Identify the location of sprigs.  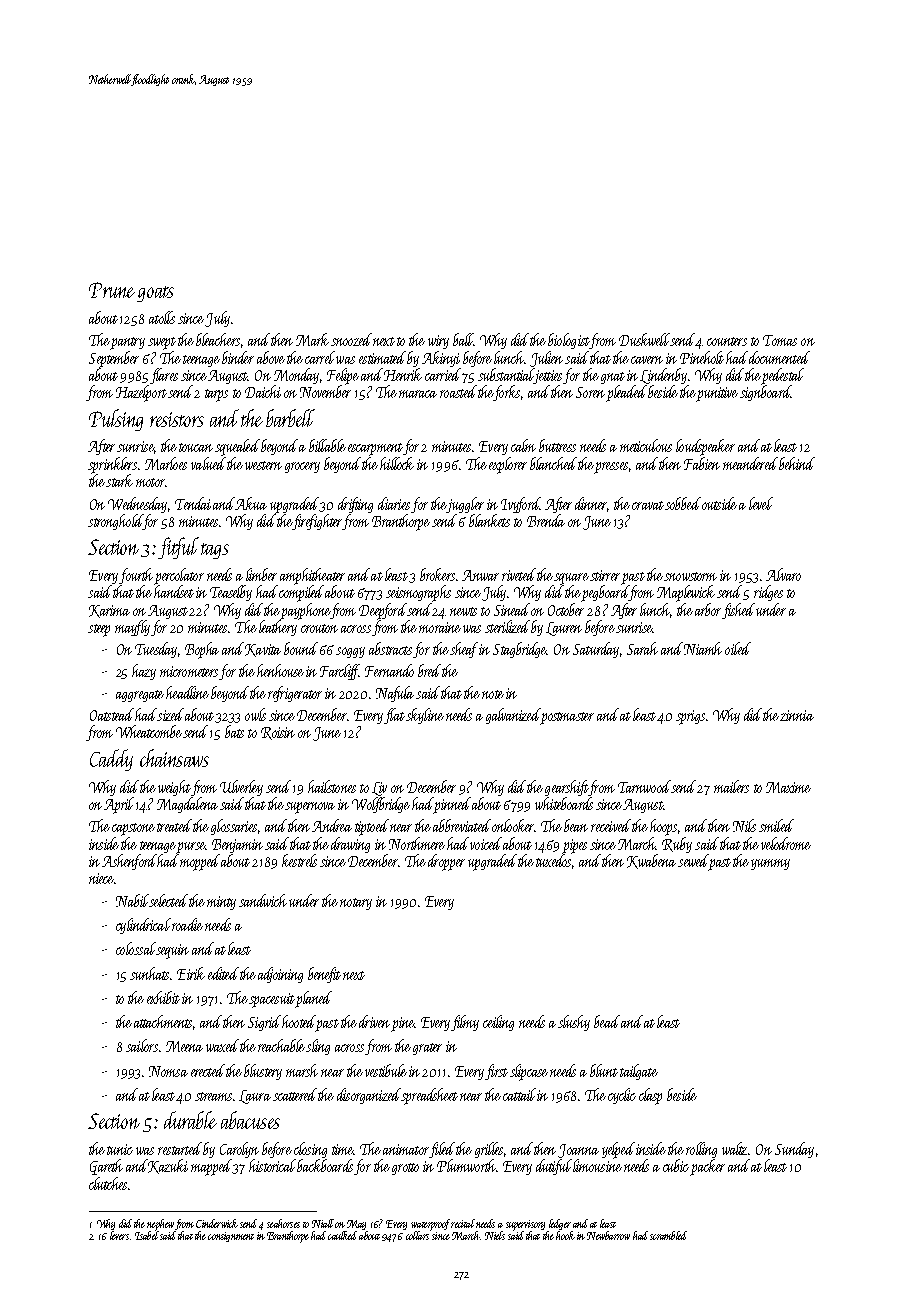
(690, 717).
